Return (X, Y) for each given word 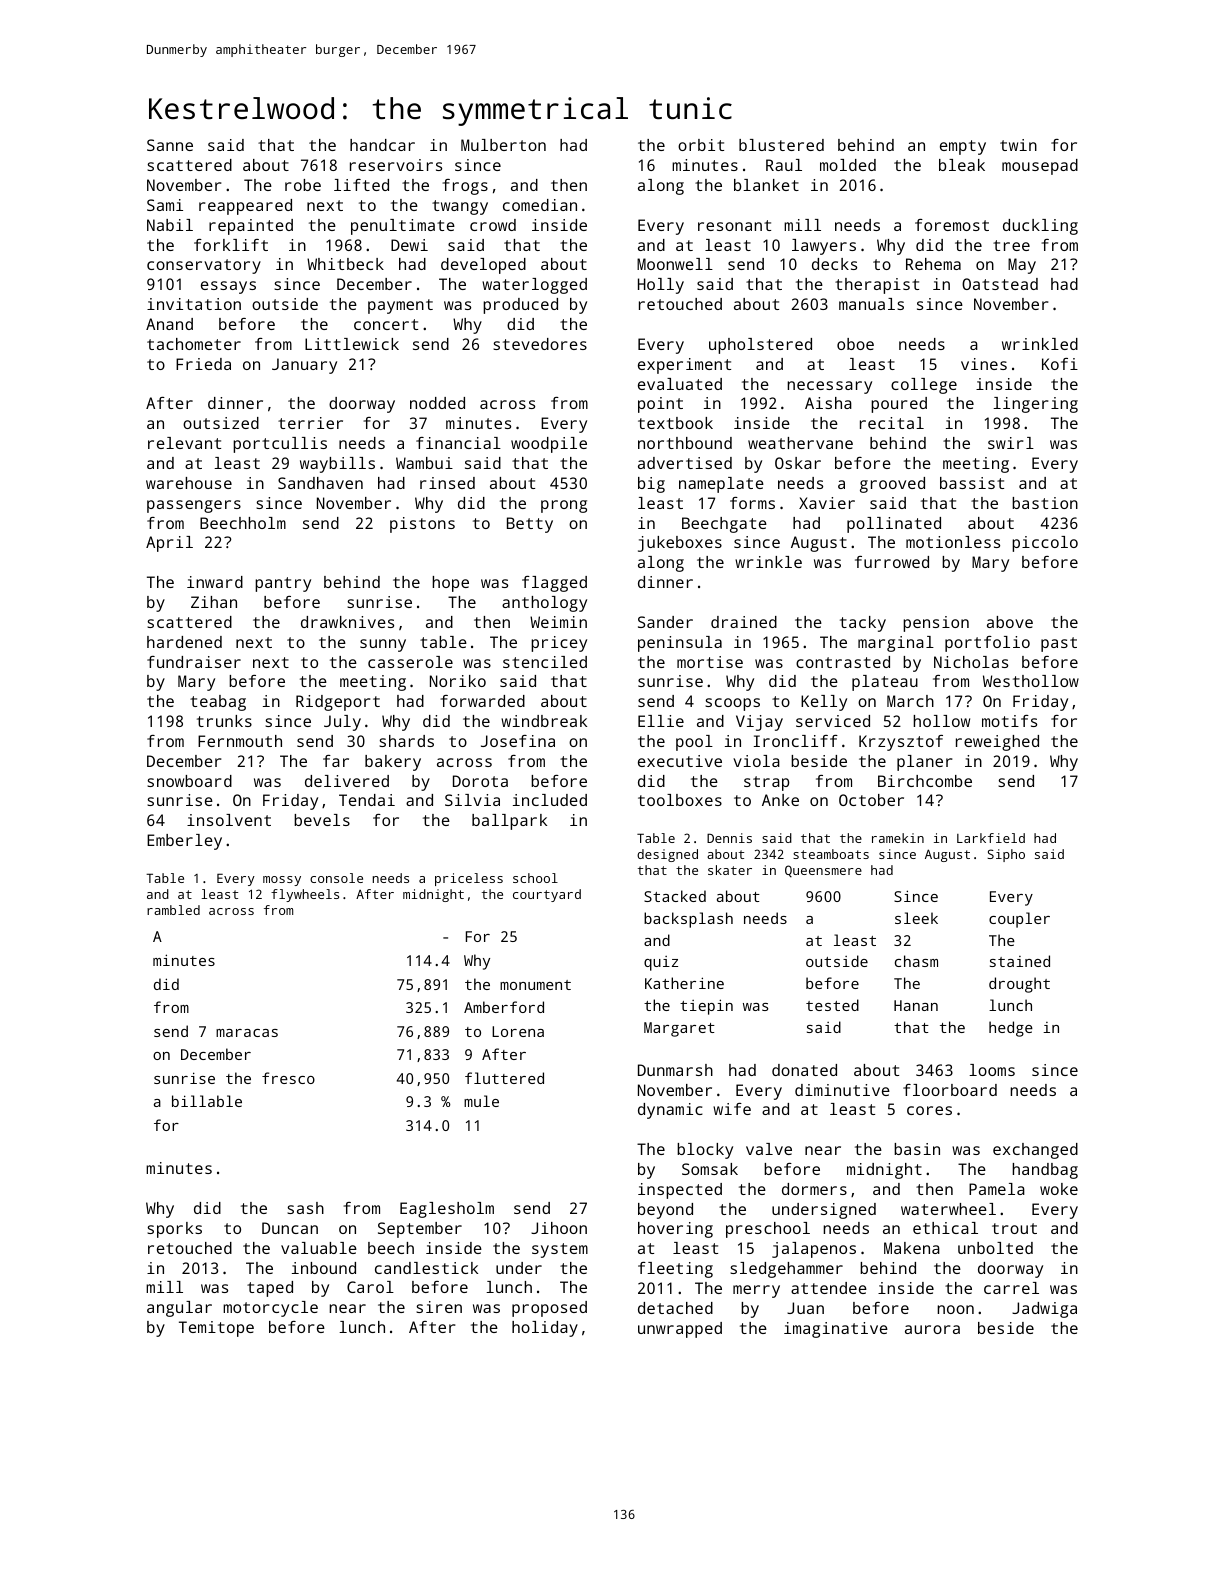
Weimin (558, 622)
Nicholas (971, 662)
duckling (1040, 227)
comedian (540, 205)
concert (386, 324)
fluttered (504, 1078)
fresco (288, 1078)
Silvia (472, 800)
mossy (282, 881)
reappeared (245, 207)
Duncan (290, 1228)
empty (963, 147)
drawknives (347, 622)
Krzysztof (901, 743)
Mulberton (503, 145)
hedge (1011, 1029)
